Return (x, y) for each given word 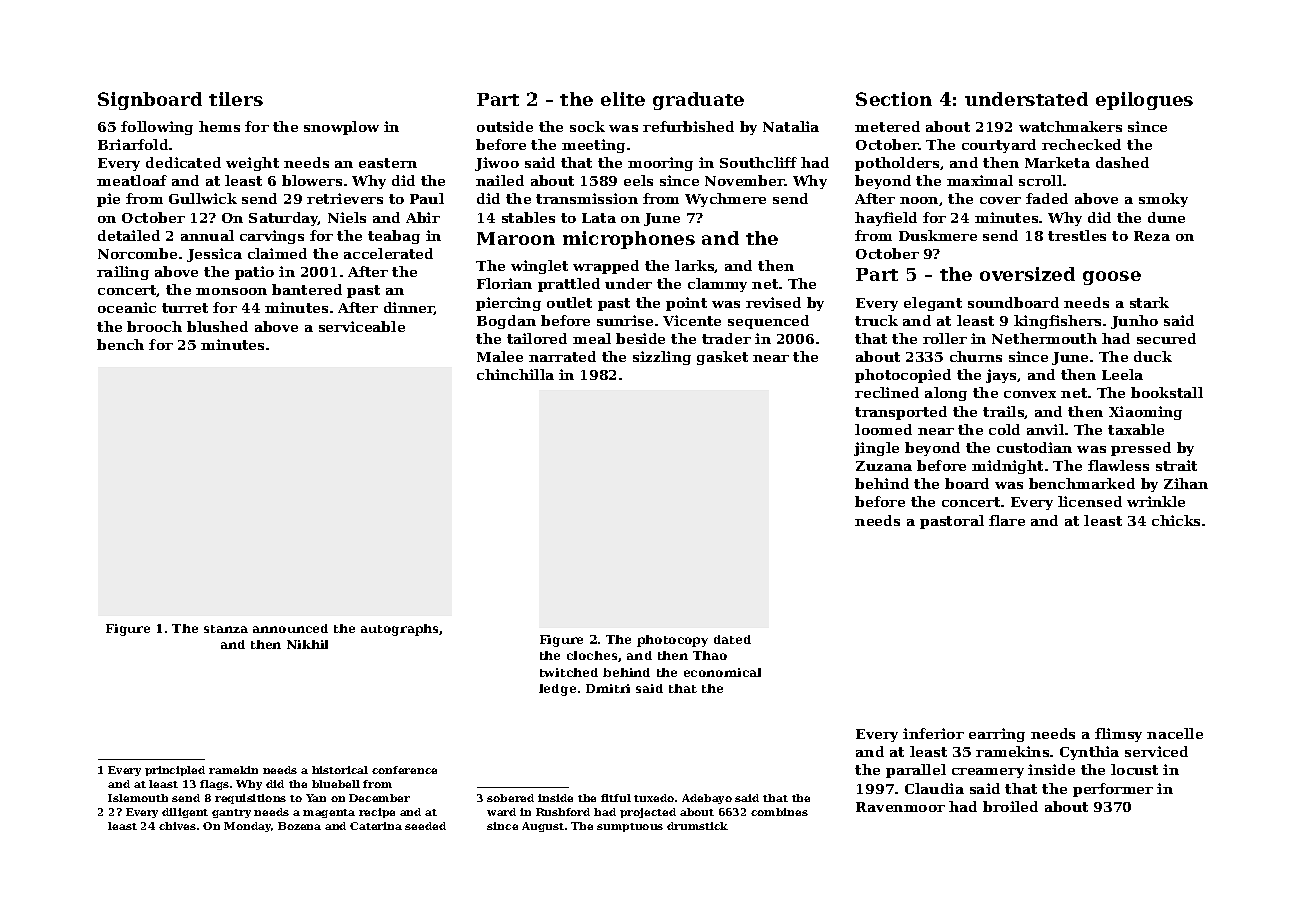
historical (340, 770)
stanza (226, 629)
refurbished (688, 126)
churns (976, 356)
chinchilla (515, 374)
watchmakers (1070, 126)
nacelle (1175, 733)
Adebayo (707, 799)
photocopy (672, 641)
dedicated (183, 162)
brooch (154, 326)
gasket (722, 358)
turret (185, 308)
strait (1176, 465)
